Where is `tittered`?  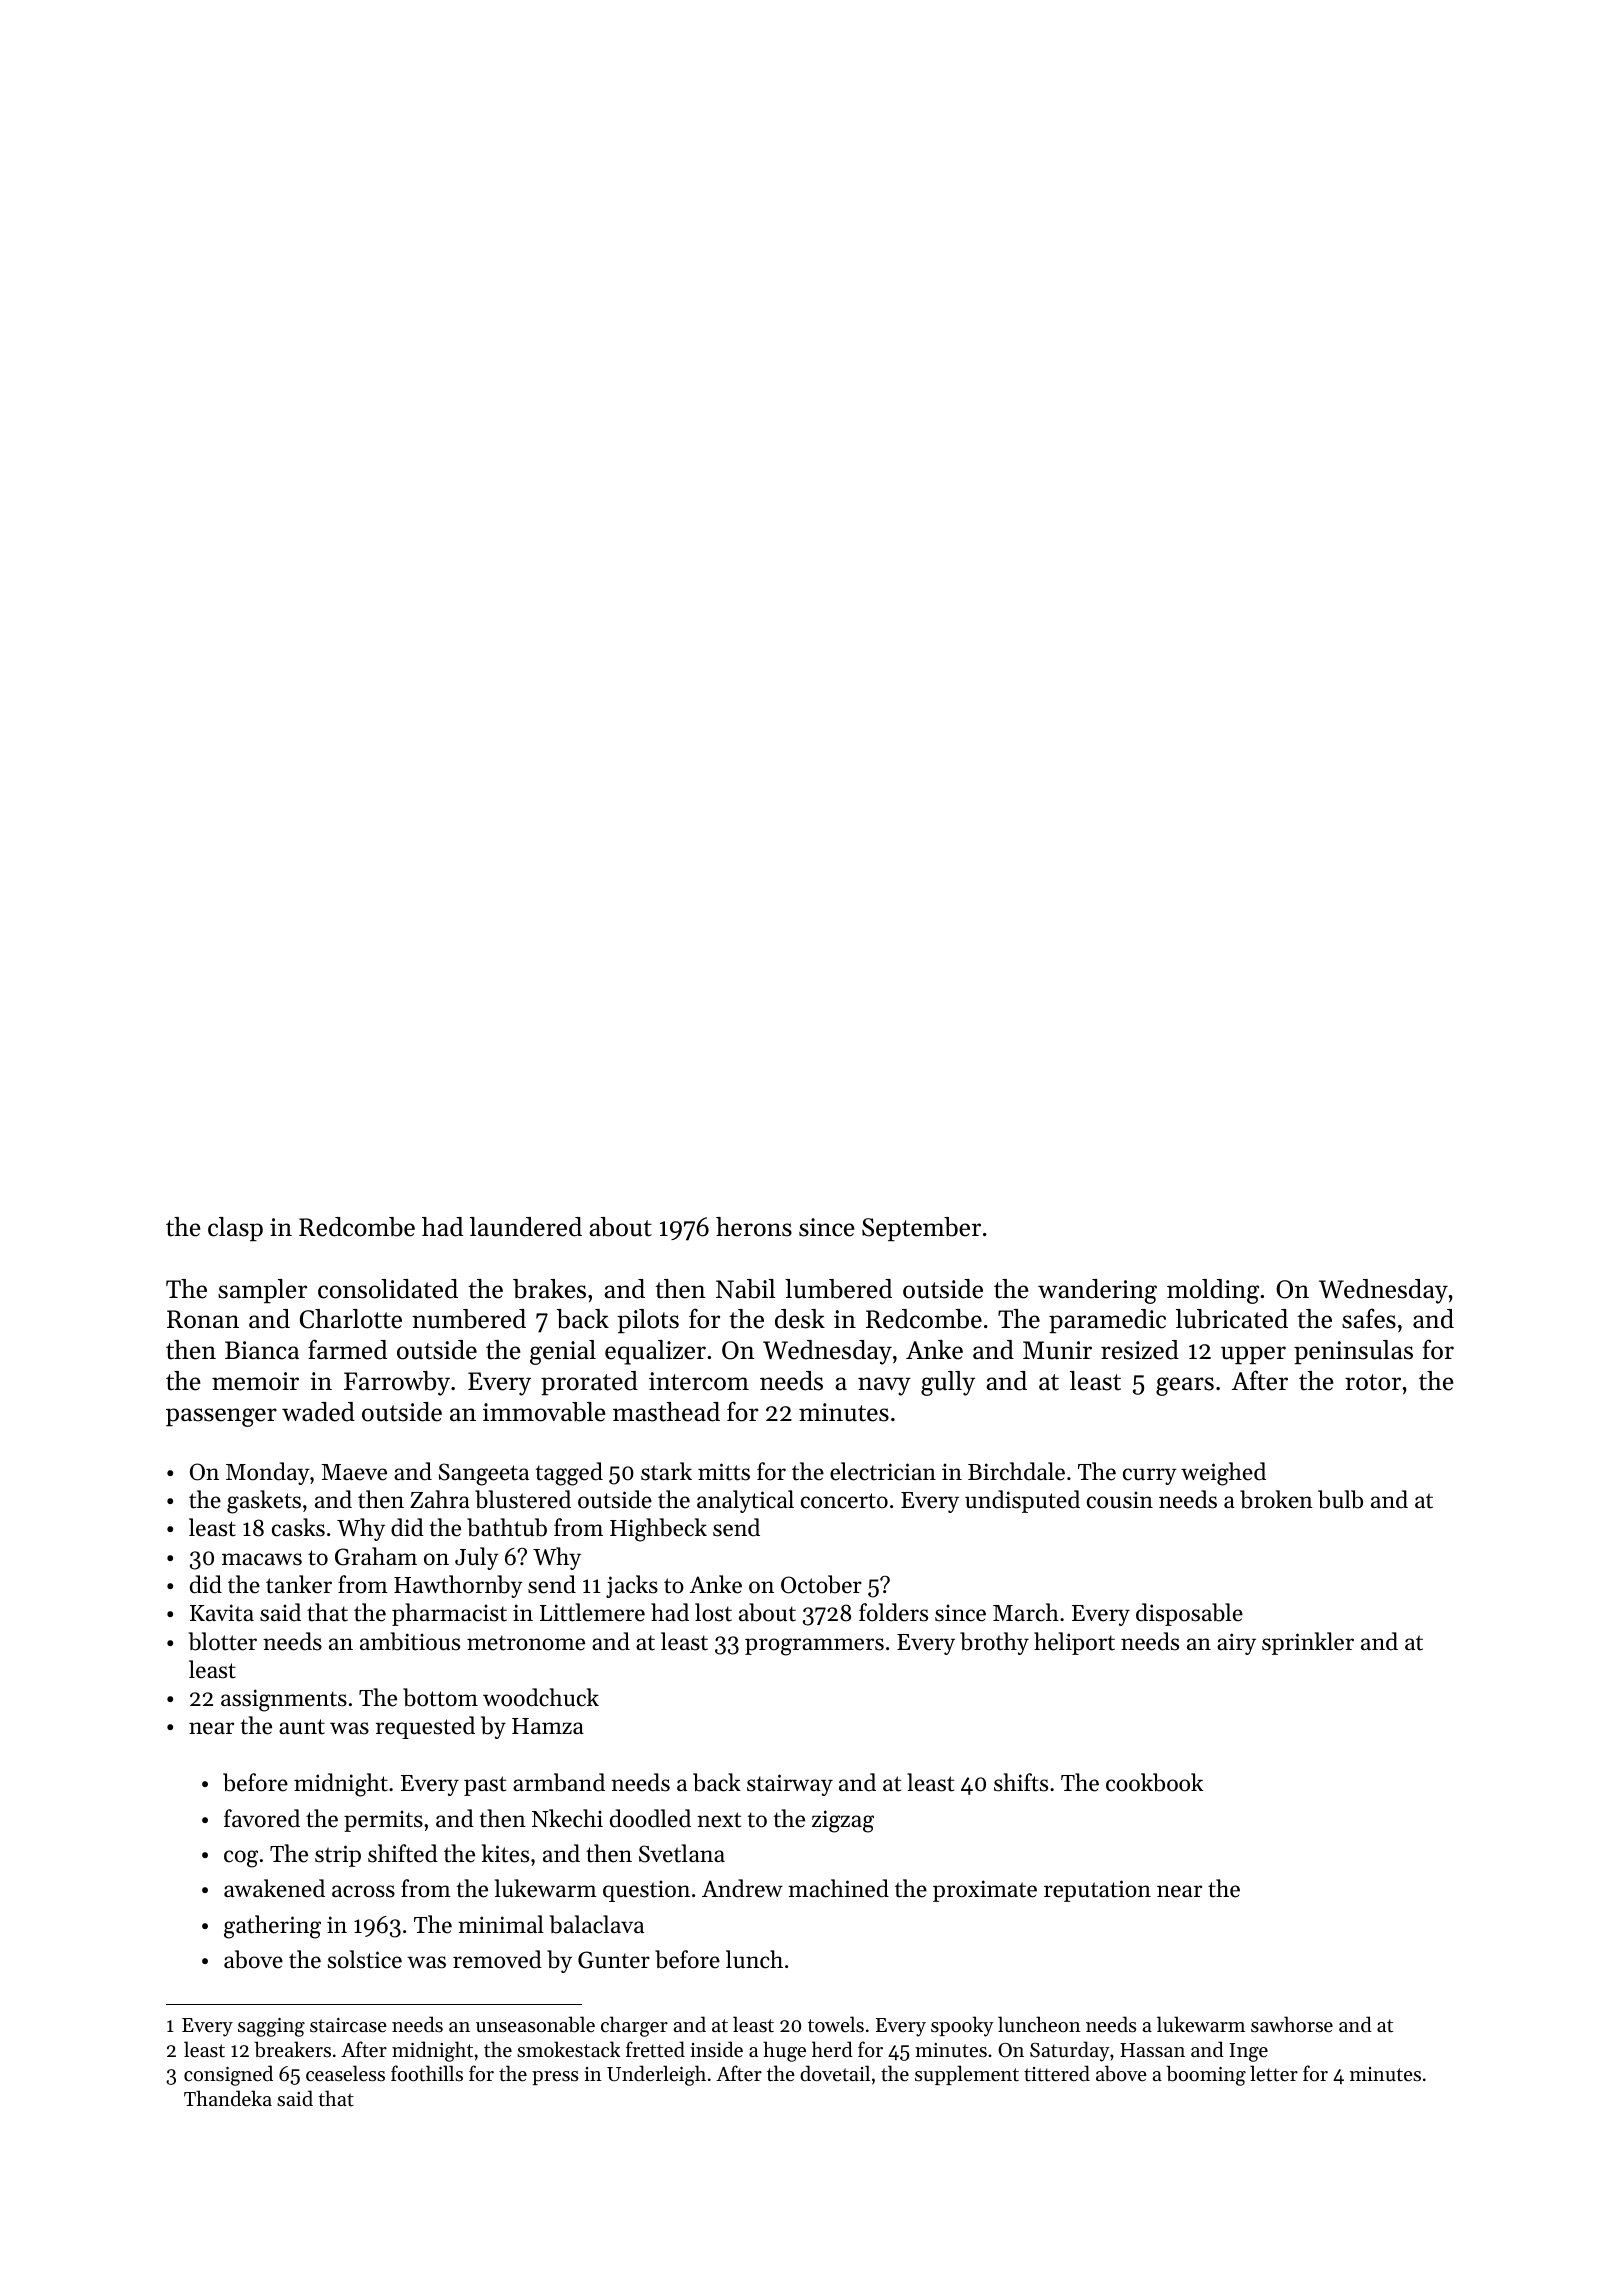 tittered is located at coordinates (1057, 2073).
